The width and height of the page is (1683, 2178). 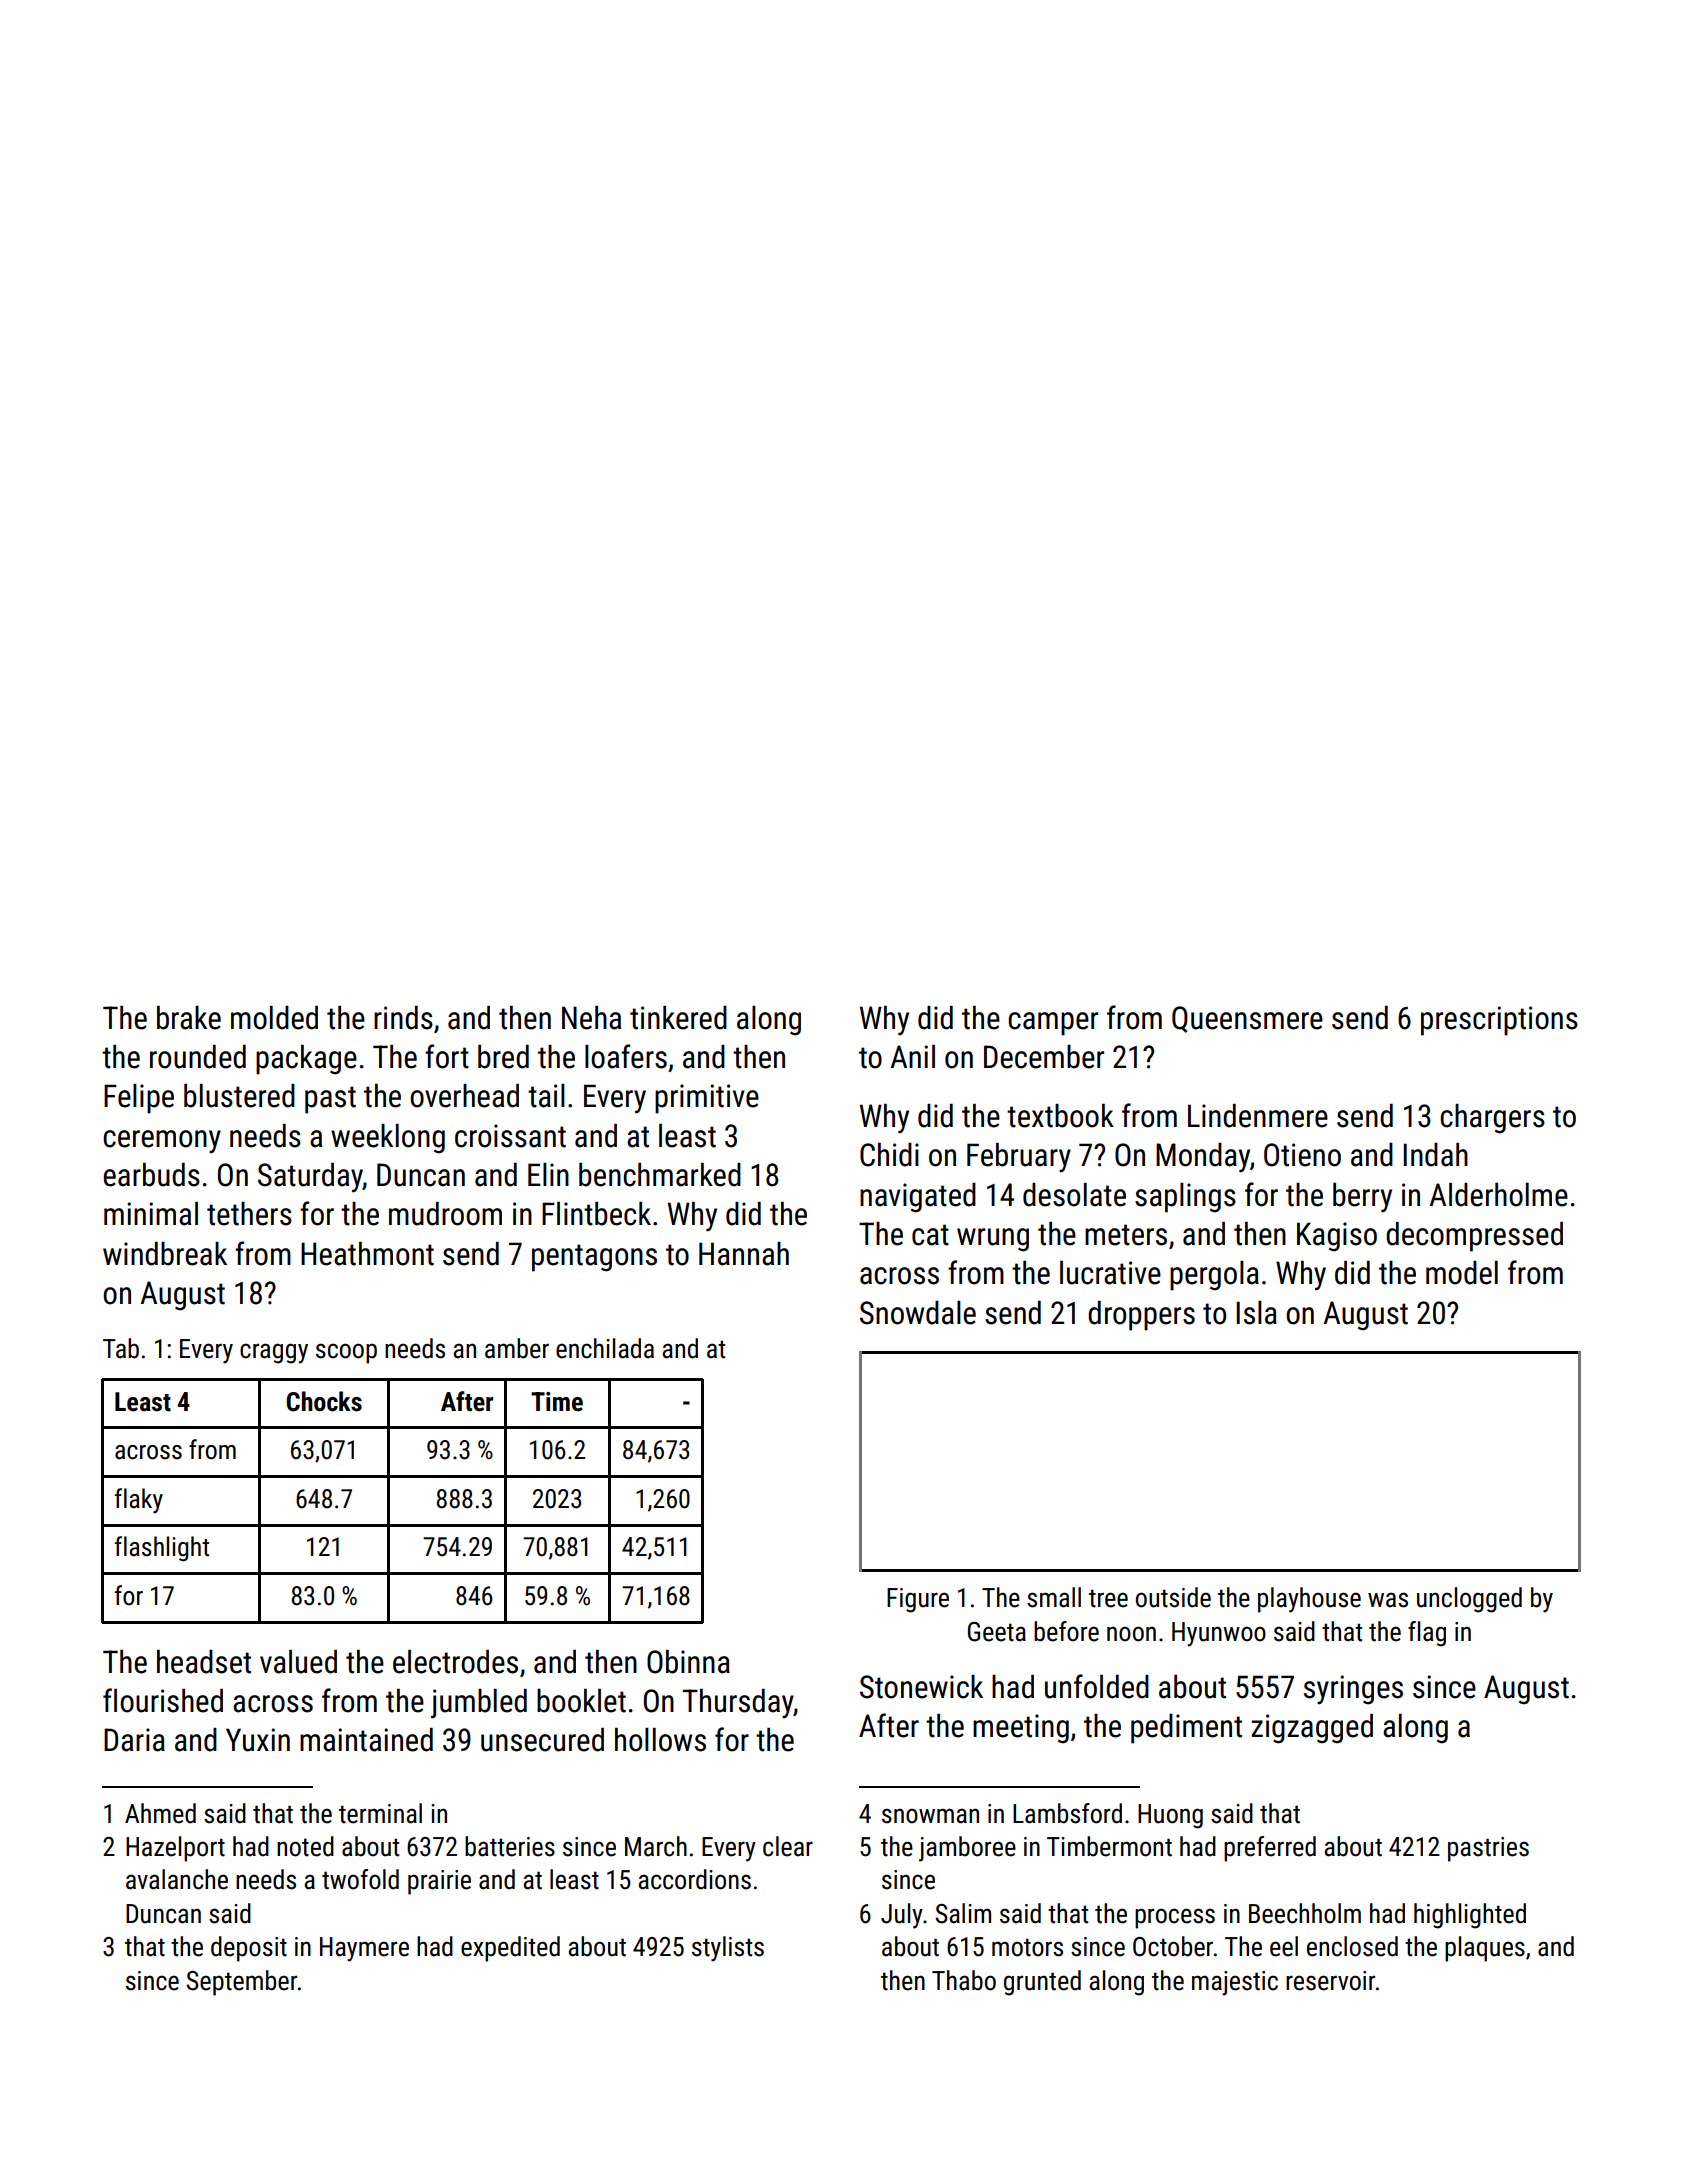 What do you see at coordinates (1469, 1600) in the page?
I see `unclogged` at bounding box center [1469, 1600].
